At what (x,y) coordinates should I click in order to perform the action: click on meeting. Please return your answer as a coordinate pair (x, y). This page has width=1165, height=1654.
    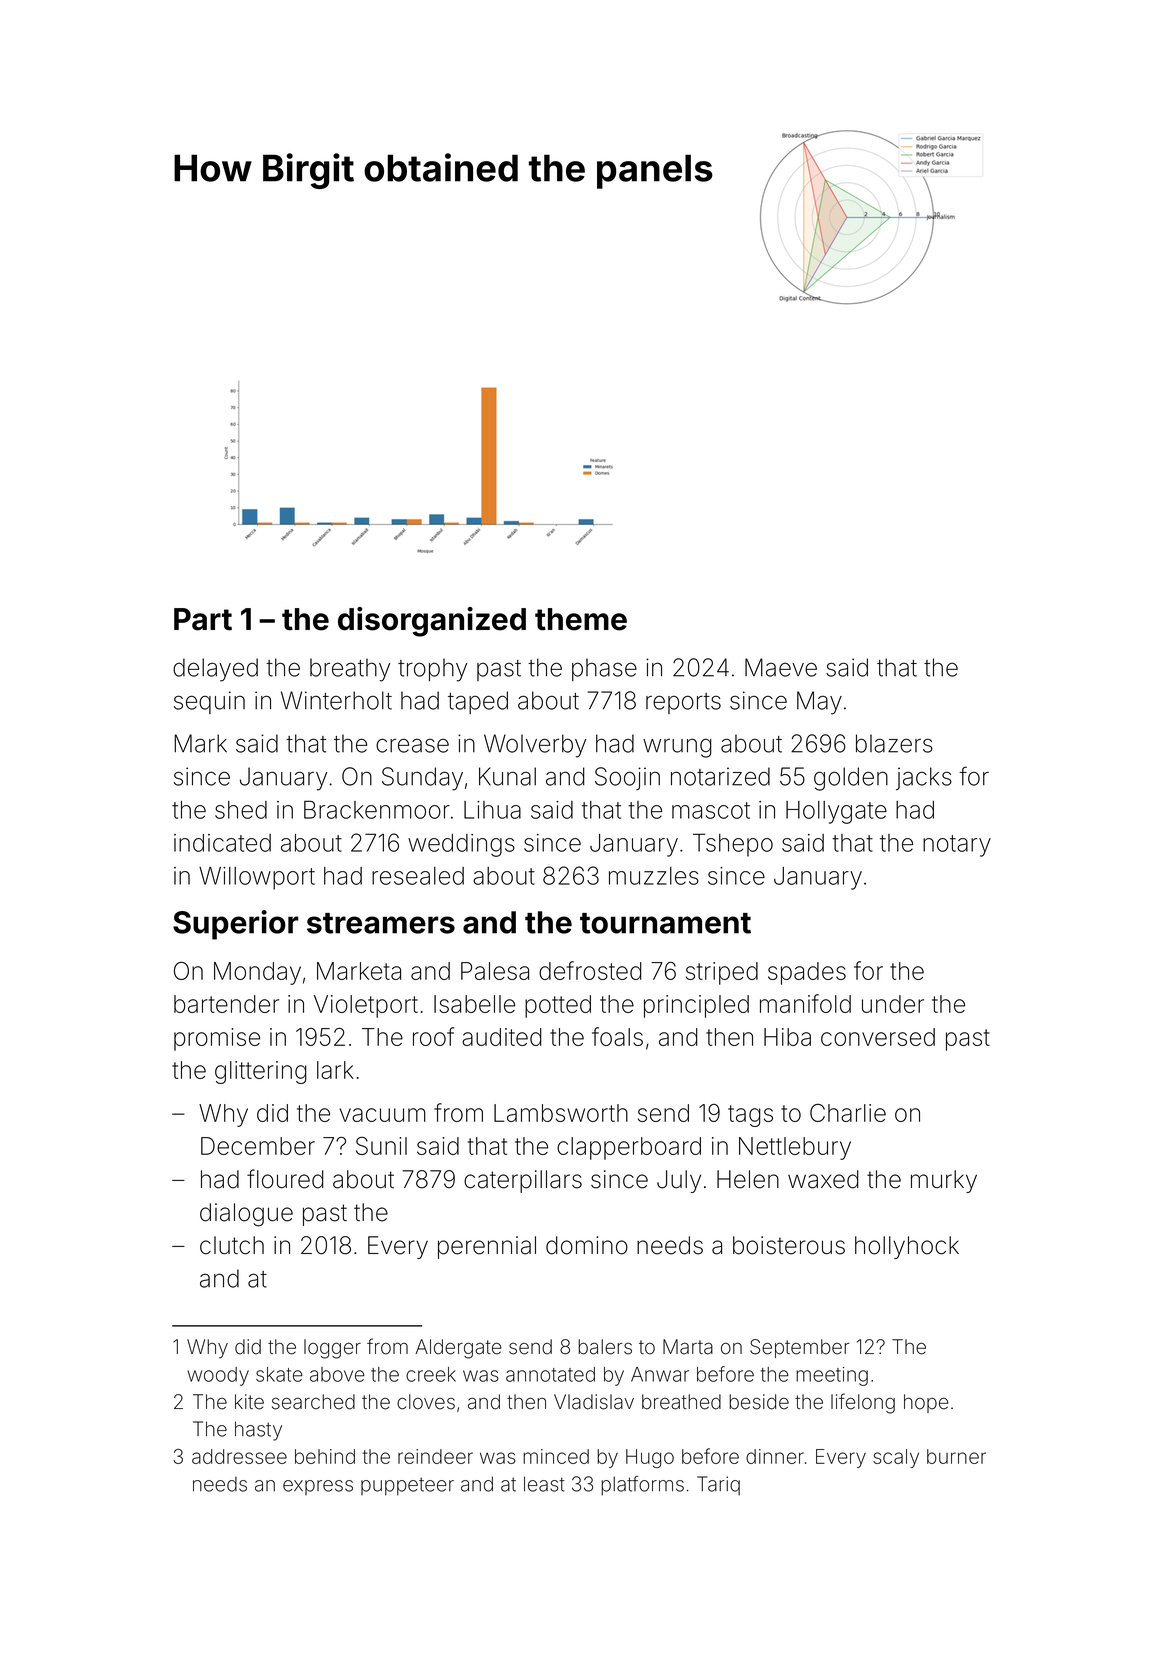
    Looking at the image, I should click on (832, 1376).
